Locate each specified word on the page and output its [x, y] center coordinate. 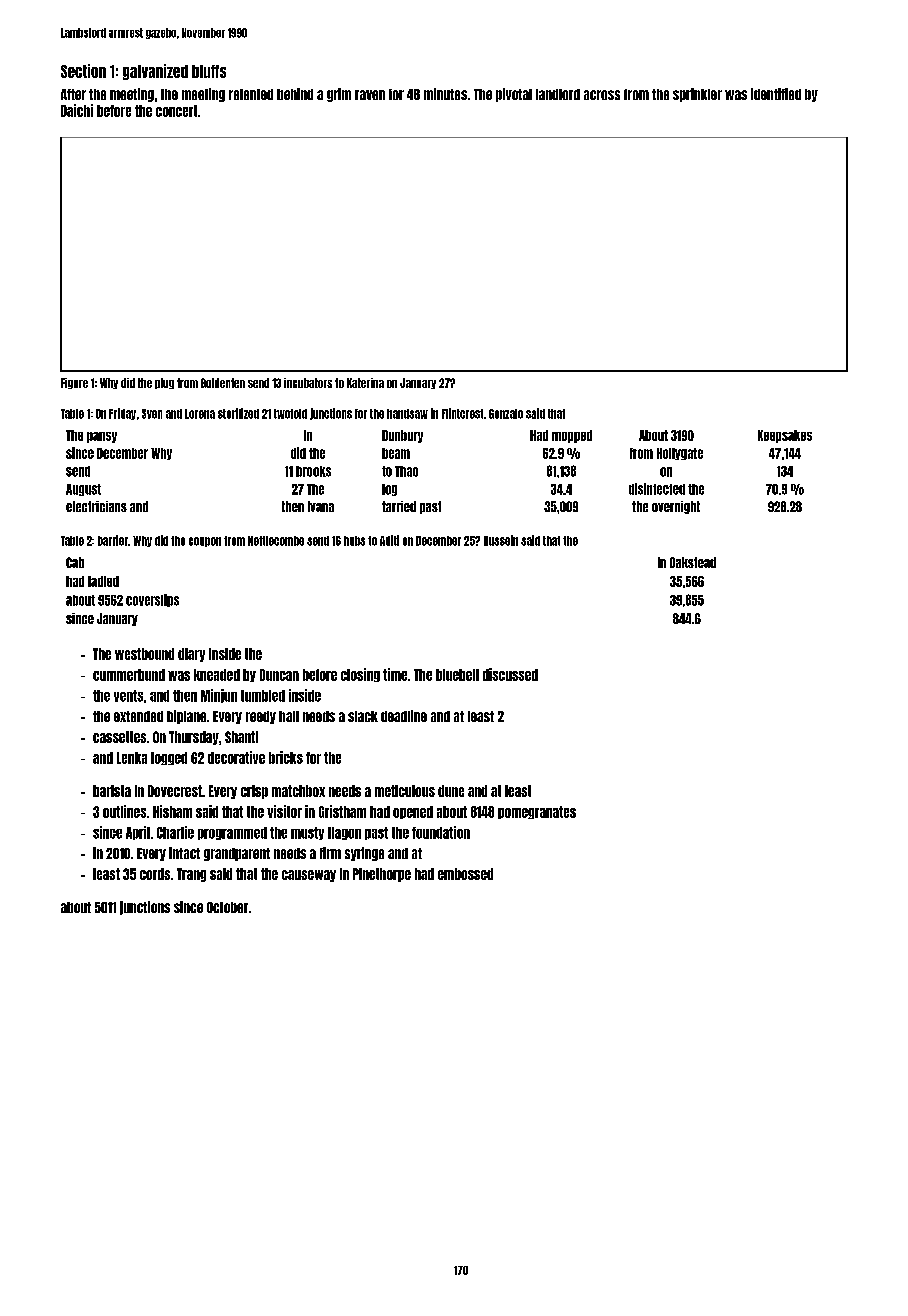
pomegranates [537, 812]
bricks [286, 757]
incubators [308, 383]
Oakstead [693, 562]
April [138, 833]
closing [360, 675]
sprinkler [697, 95]
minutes [445, 94]
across [602, 95]
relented [251, 94]
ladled [103, 581]
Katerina [365, 383]
